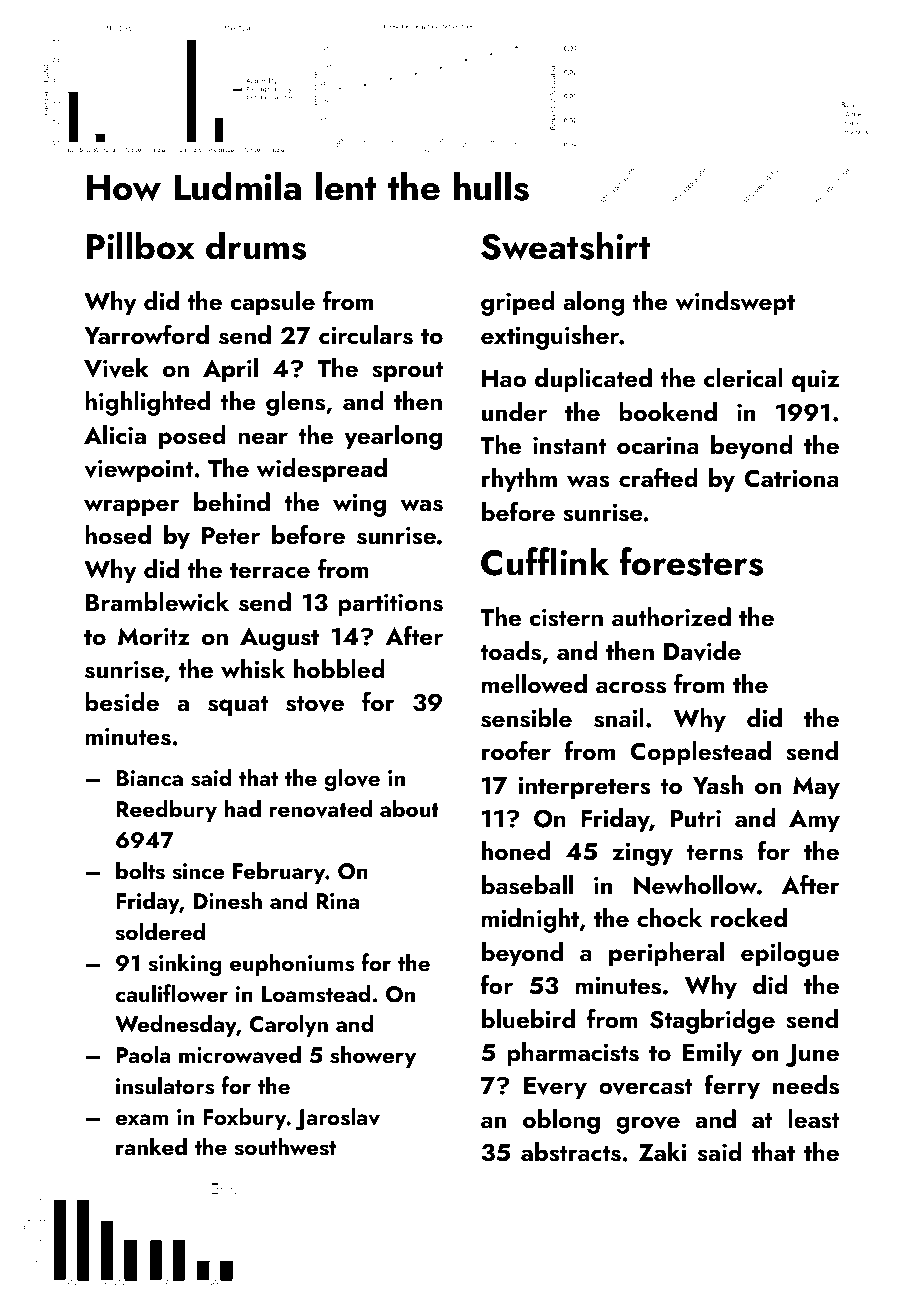 Image resolution: width=924 pixels, height=1311 pixels. I want to click on least, so click(814, 1119).
